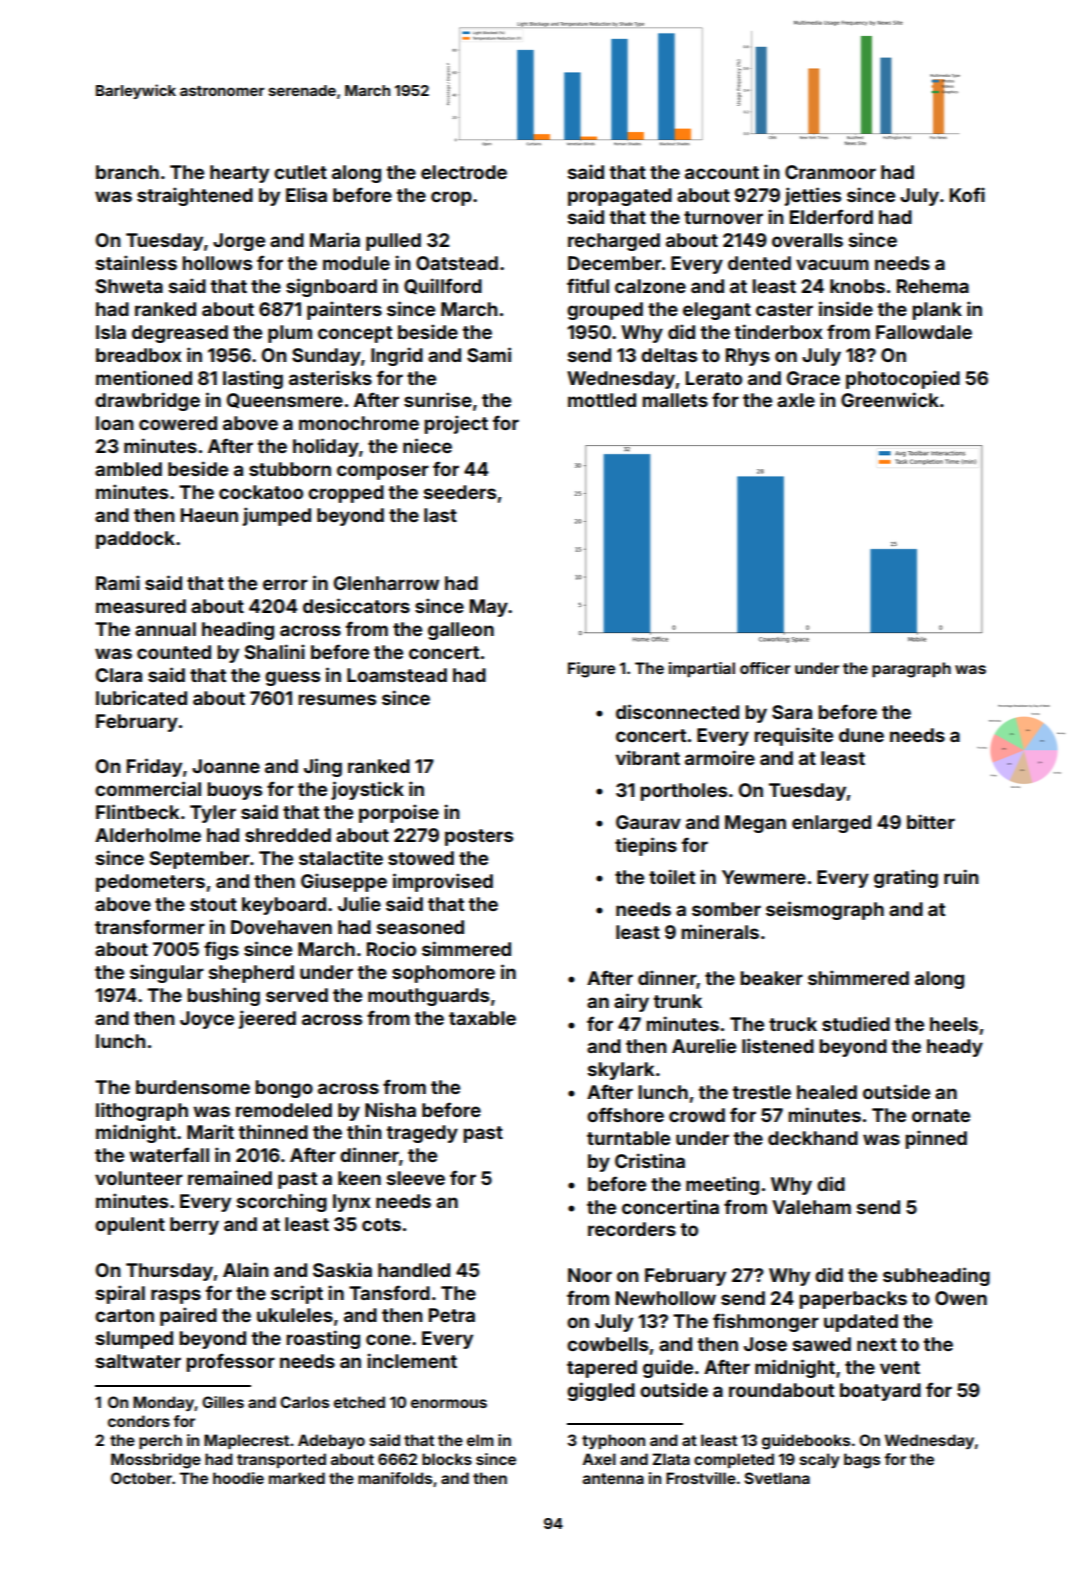 This screenshot has width=1087, height=1575. I want to click on seeders, so click(460, 492).
